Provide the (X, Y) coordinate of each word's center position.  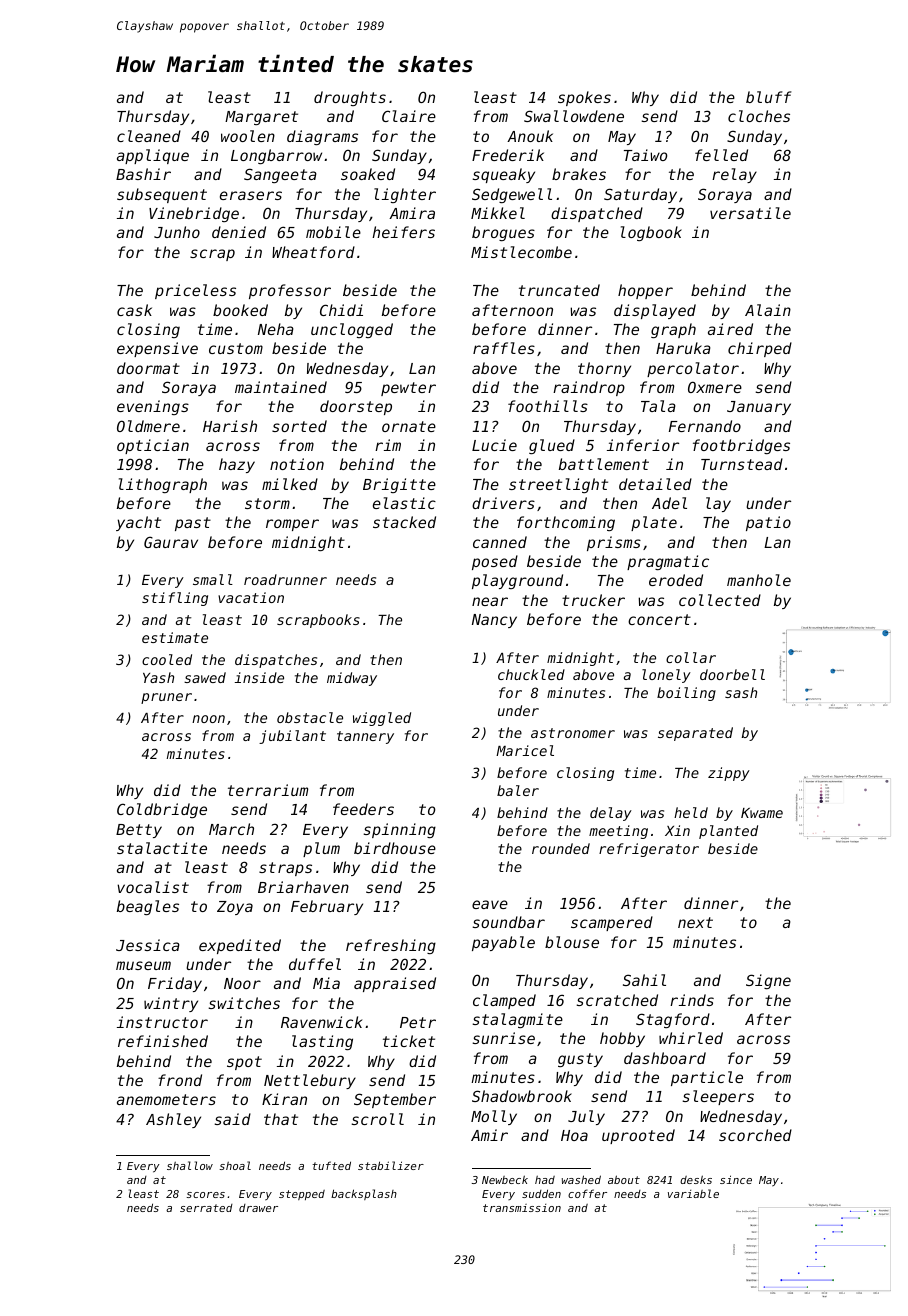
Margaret (261, 118)
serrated (206, 1208)
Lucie (494, 445)
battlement (604, 464)
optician (153, 446)
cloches (759, 116)
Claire (409, 116)
